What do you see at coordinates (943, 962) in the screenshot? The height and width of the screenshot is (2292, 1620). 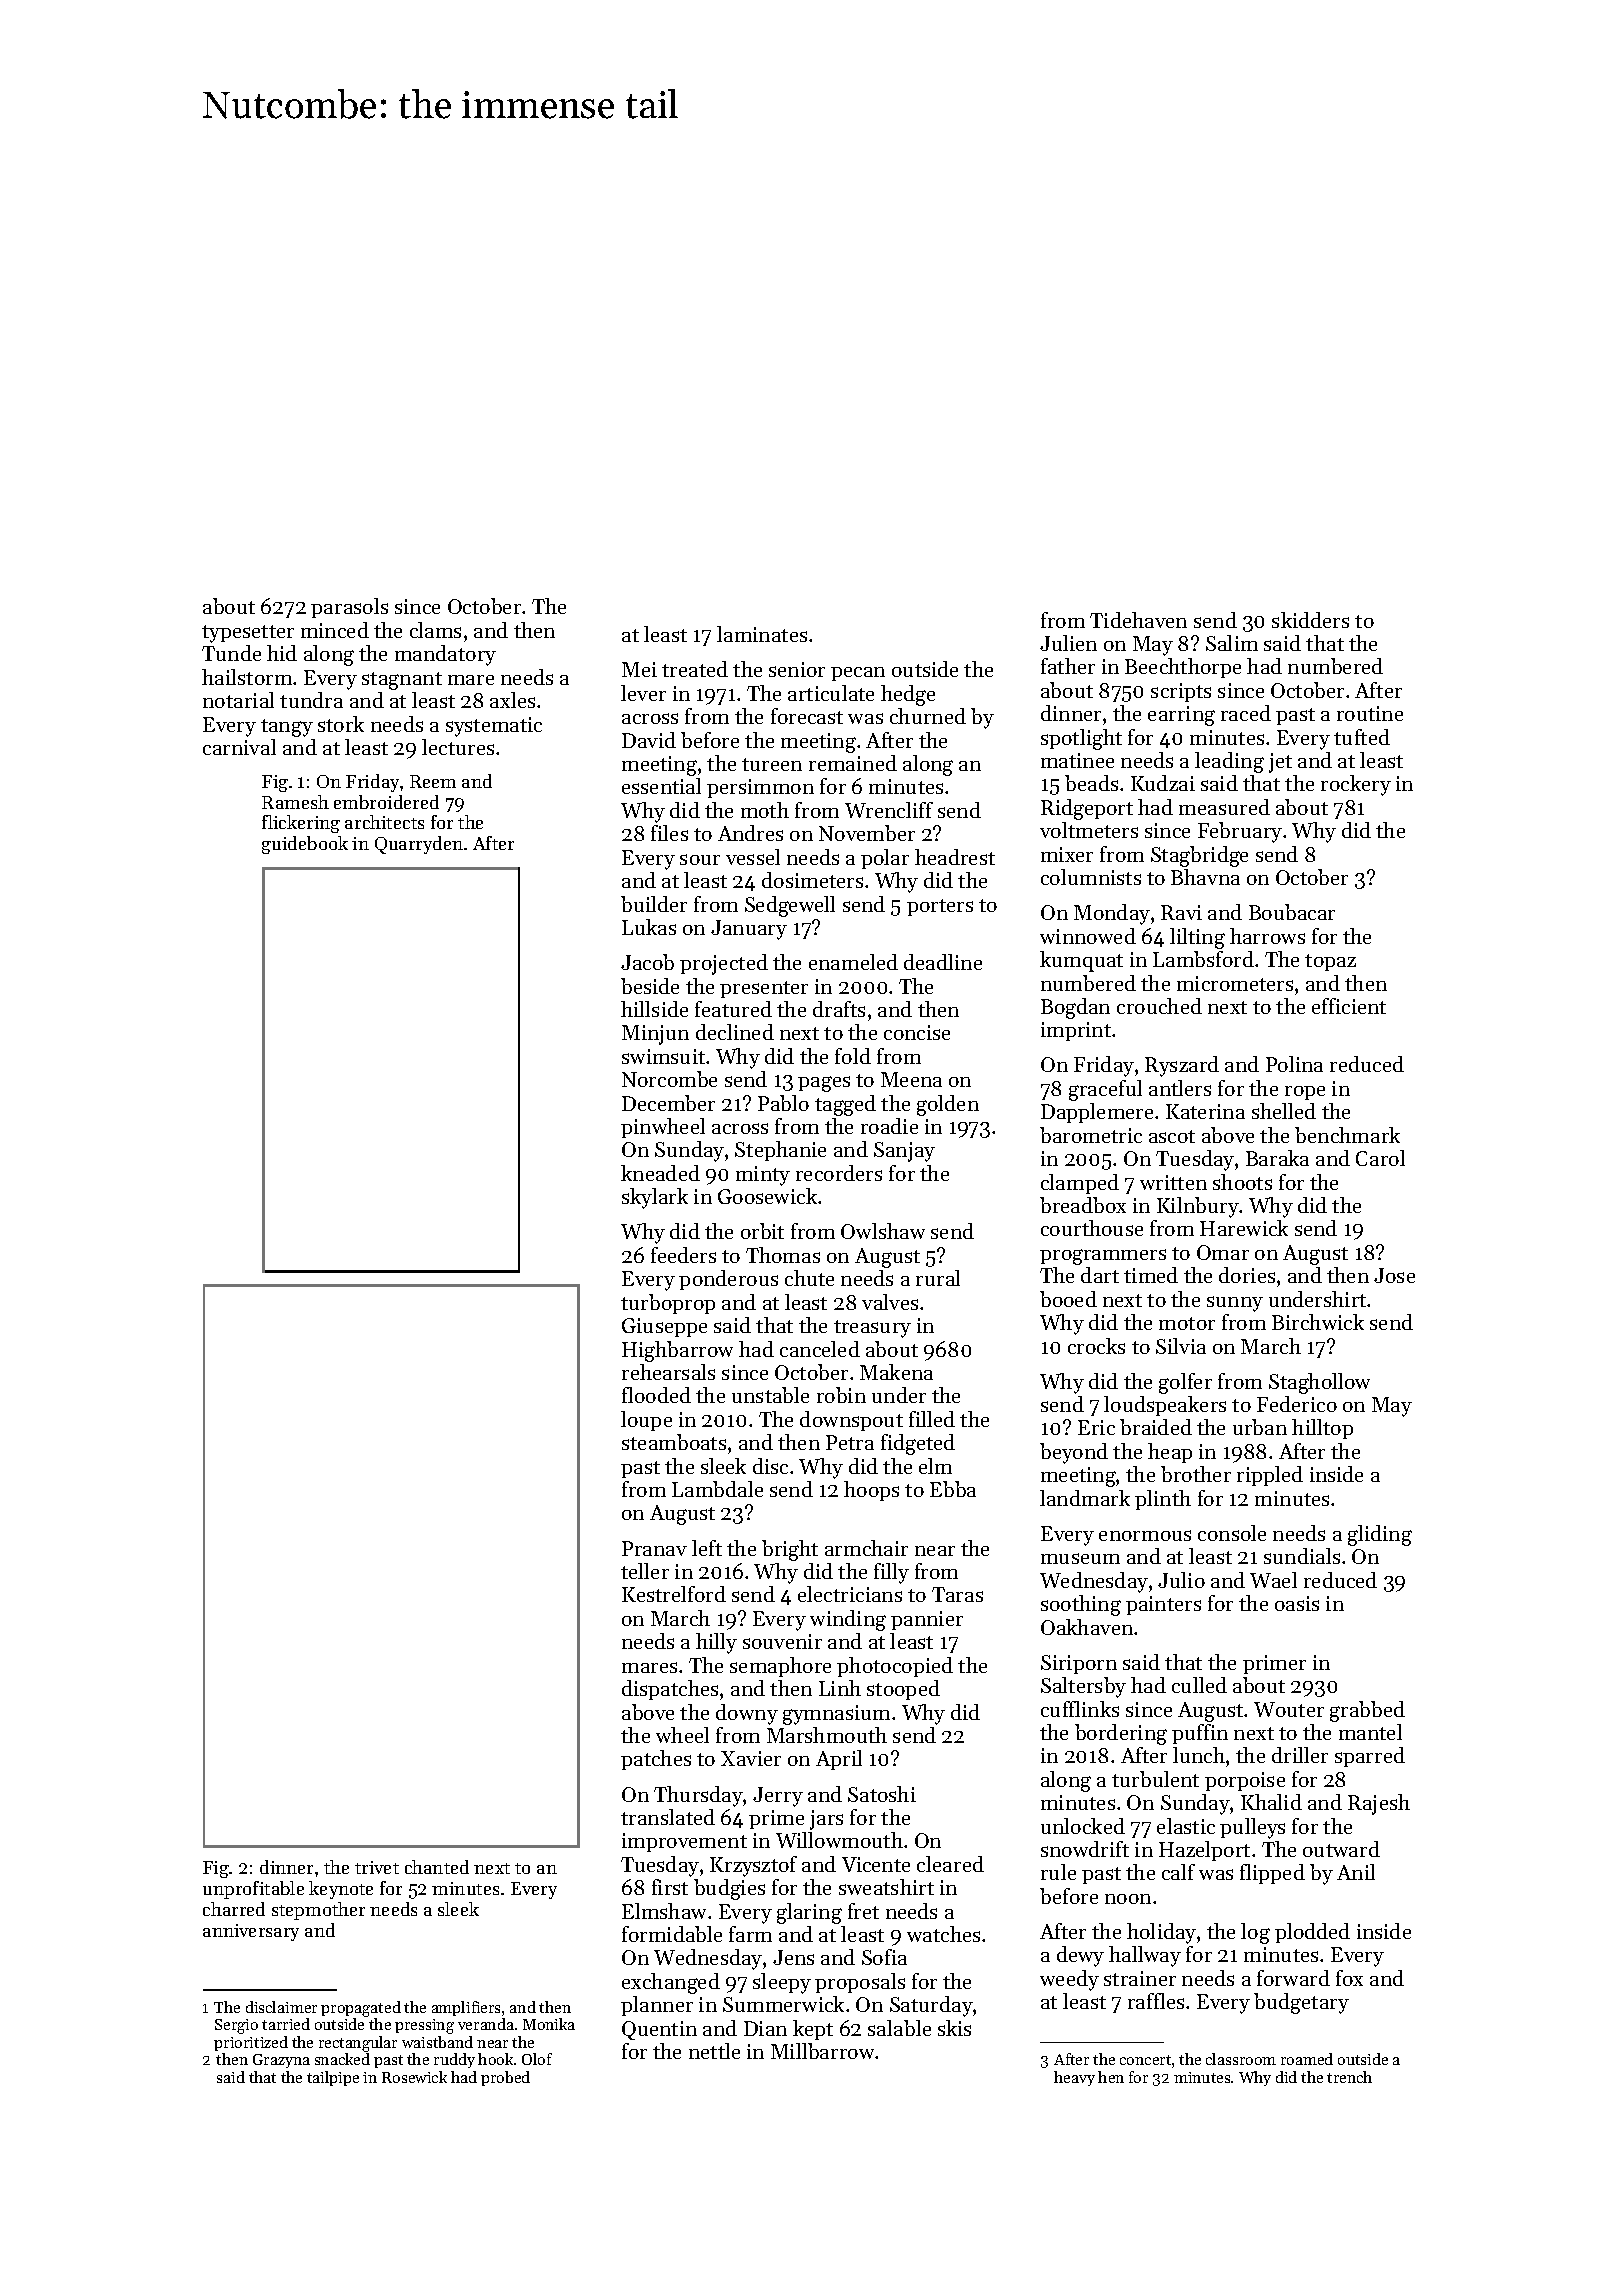 I see `deadline` at bounding box center [943, 962].
